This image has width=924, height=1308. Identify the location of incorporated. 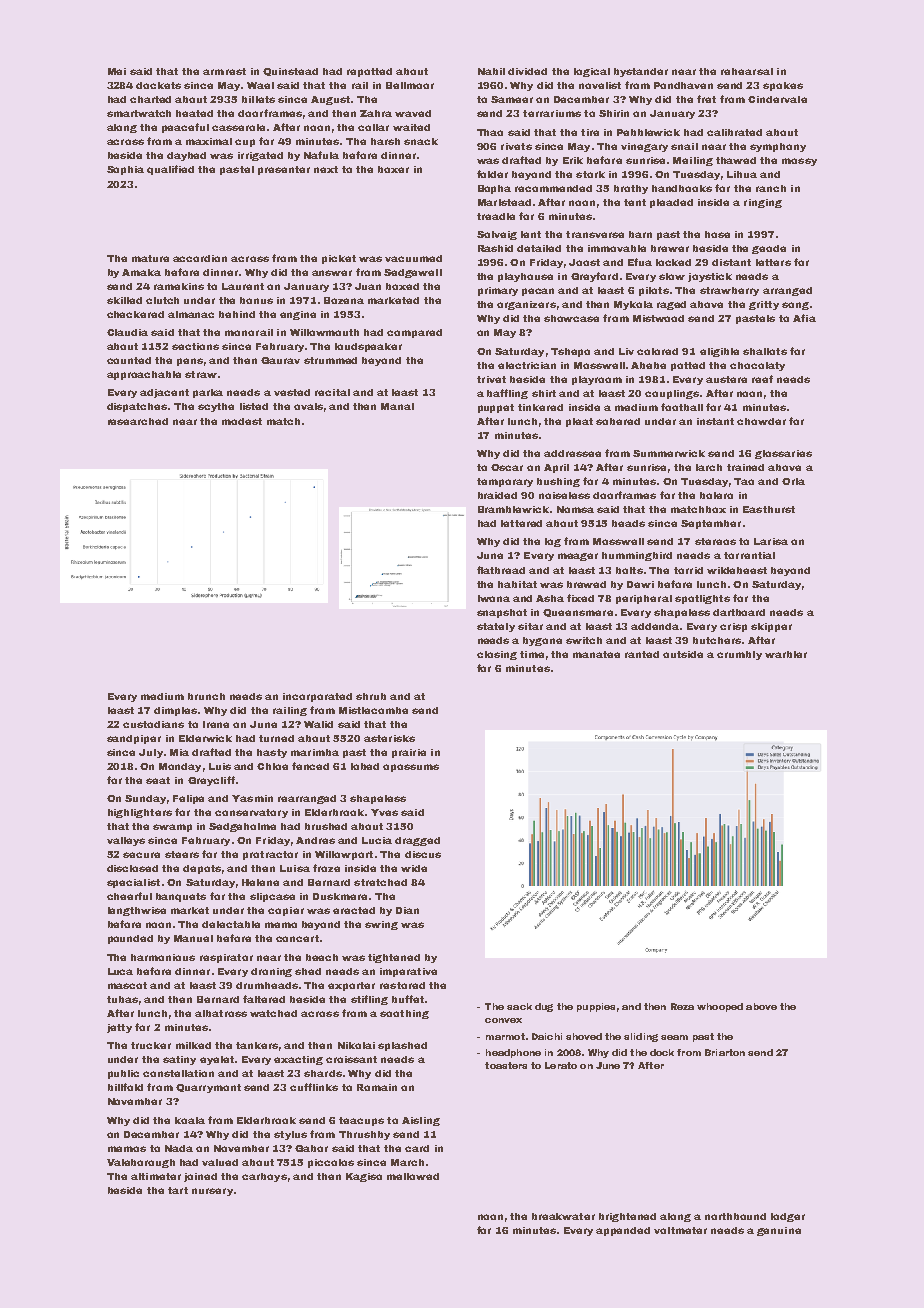
(317, 697).
